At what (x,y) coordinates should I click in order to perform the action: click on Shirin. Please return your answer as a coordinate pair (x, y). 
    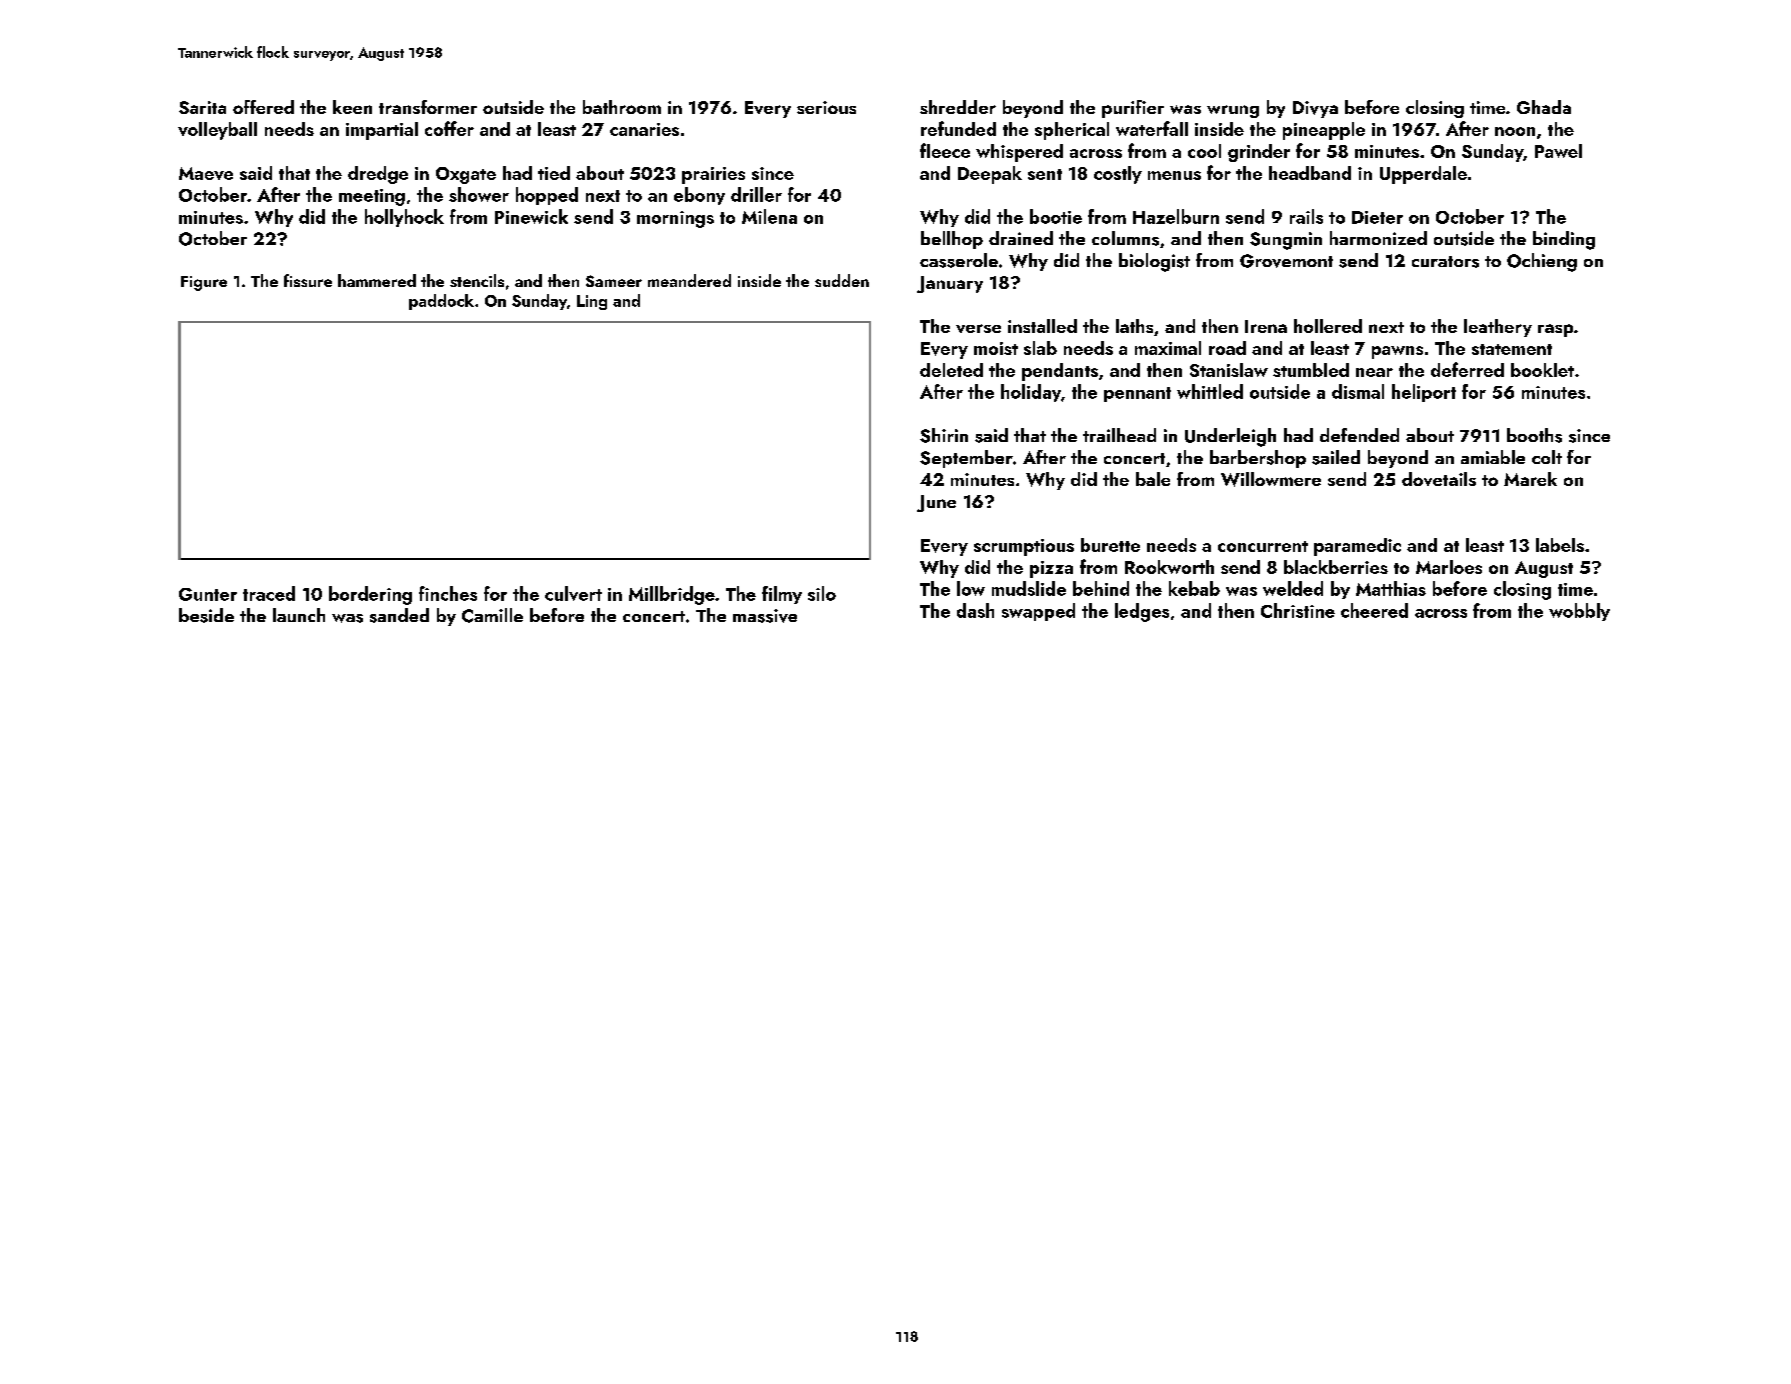
    Looking at the image, I should click on (944, 435).
